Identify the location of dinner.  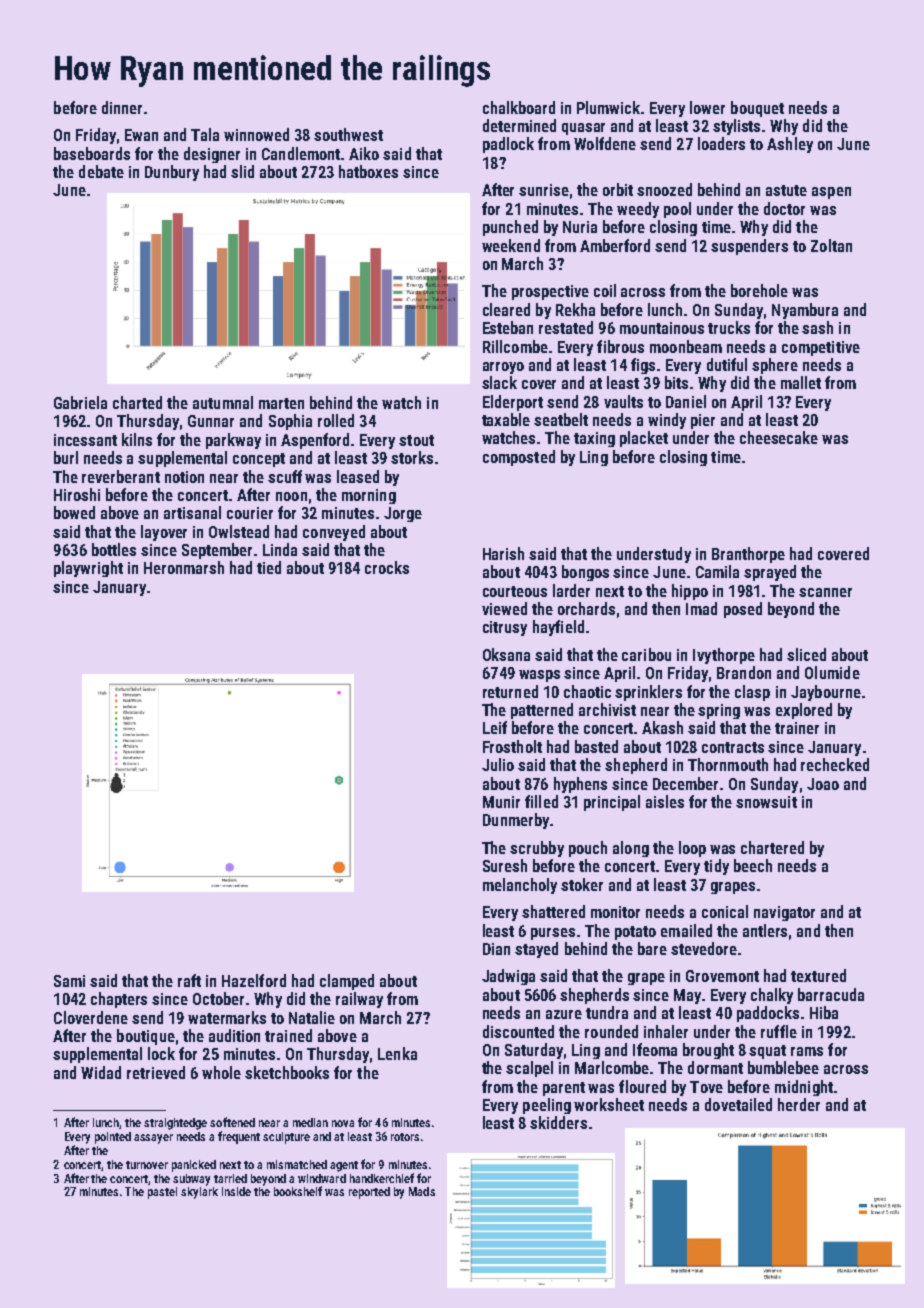
(122, 107).
